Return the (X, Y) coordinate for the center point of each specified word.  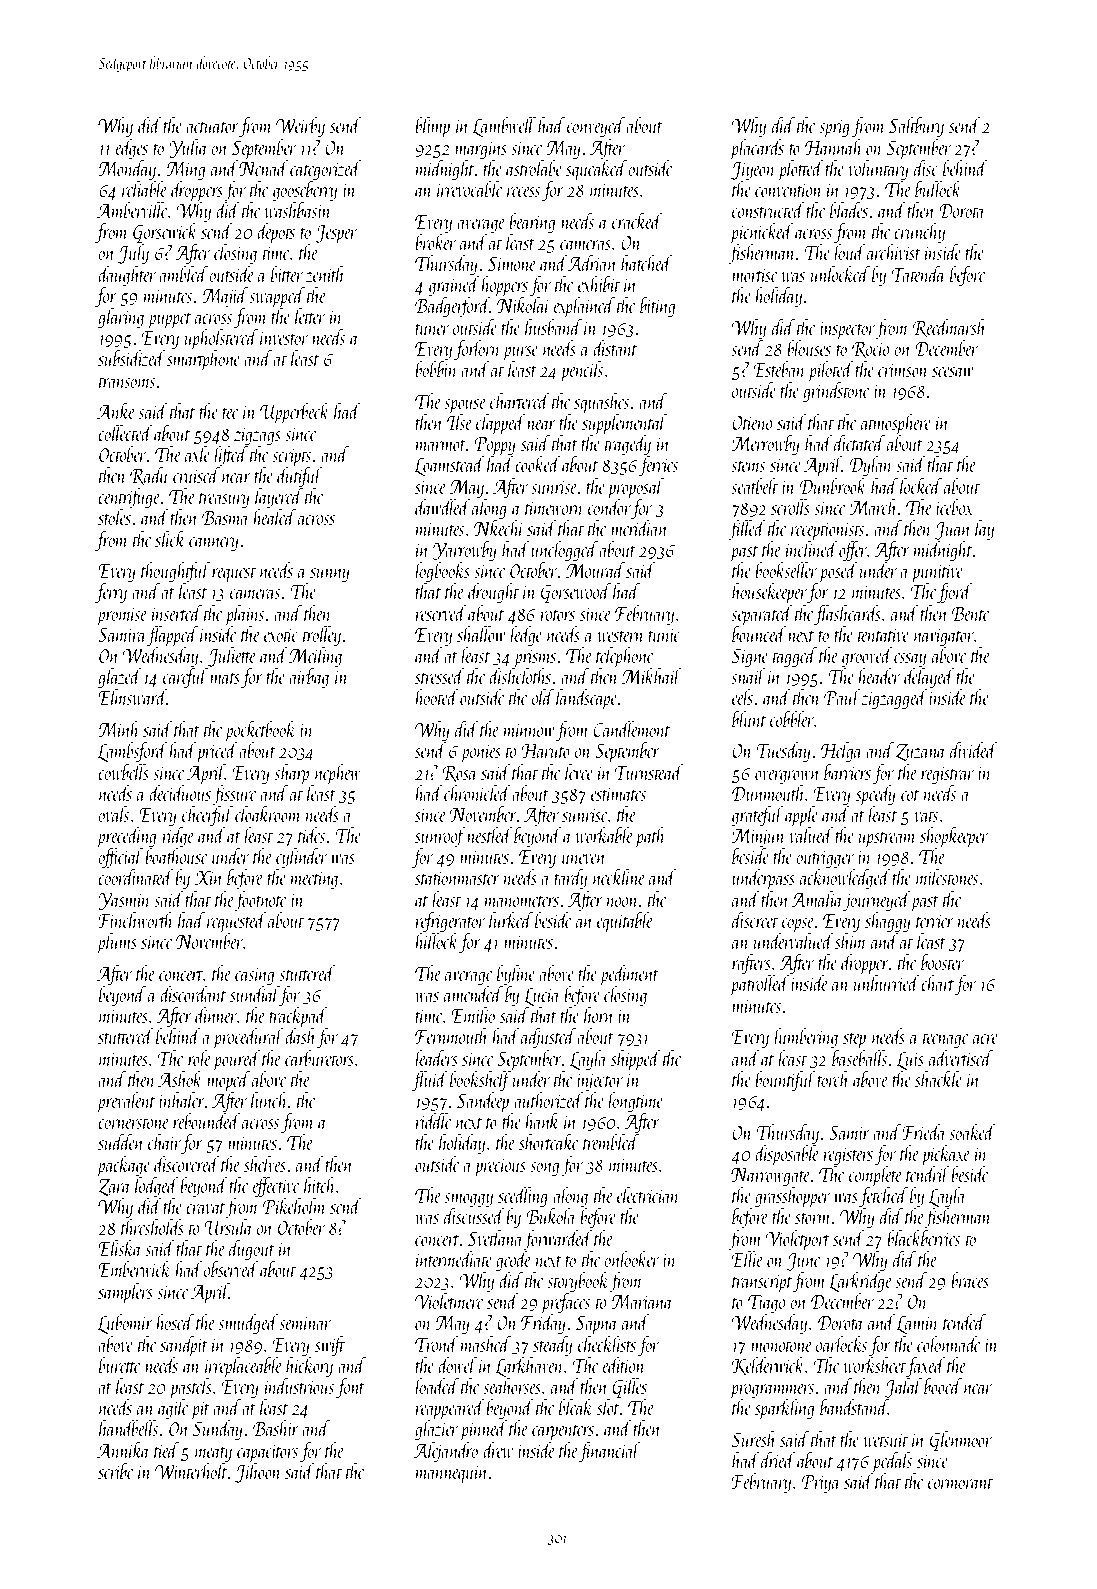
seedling (523, 1197)
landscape (587, 699)
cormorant (960, 1483)
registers (848, 1156)
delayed (929, 678)
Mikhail (652, 676)
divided (973, 750)
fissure (234, 795)
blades (849, 210)
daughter (127, 276)
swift (330, 1346)
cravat (205, 1208)
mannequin (452, 1474)
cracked (637, 221)
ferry (111, 593)
